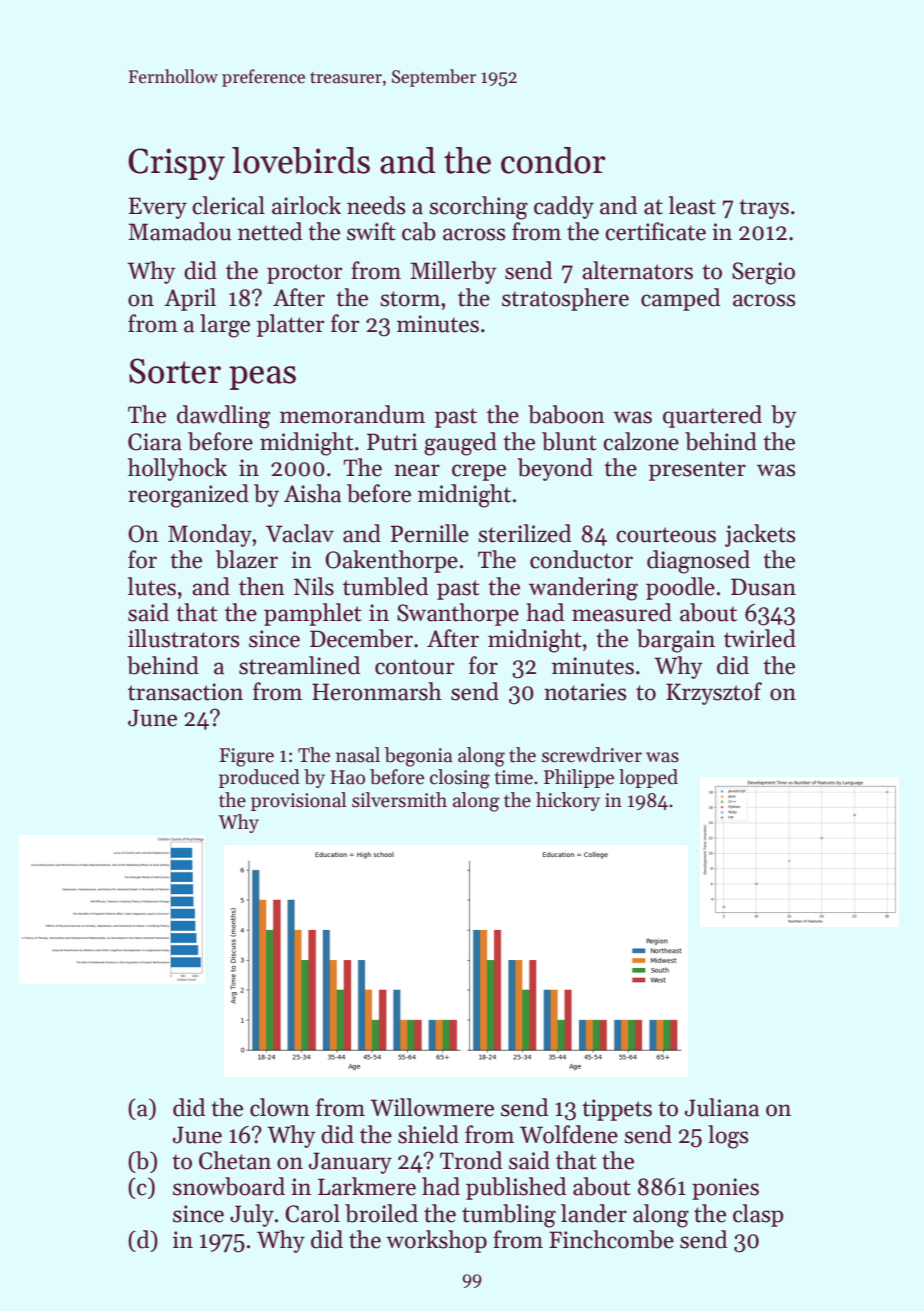 The height and width of the screenshot is (1311, 924). Describe the element at coordinates (760, 638) in the screenshot. I see `twirled` at that location.
